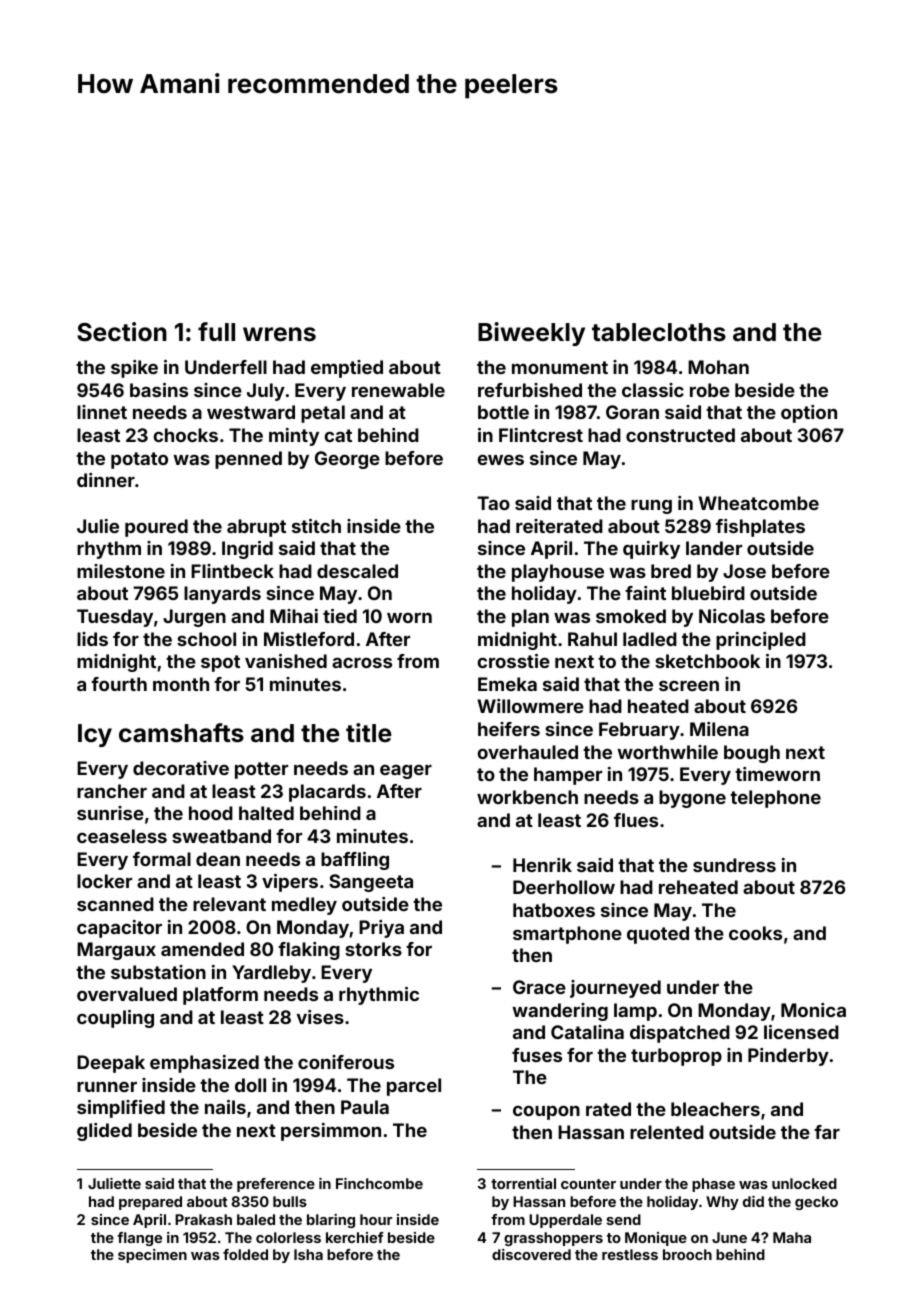 The image size is (924, 1314). I want to click on Grace, so click(539, 987).
